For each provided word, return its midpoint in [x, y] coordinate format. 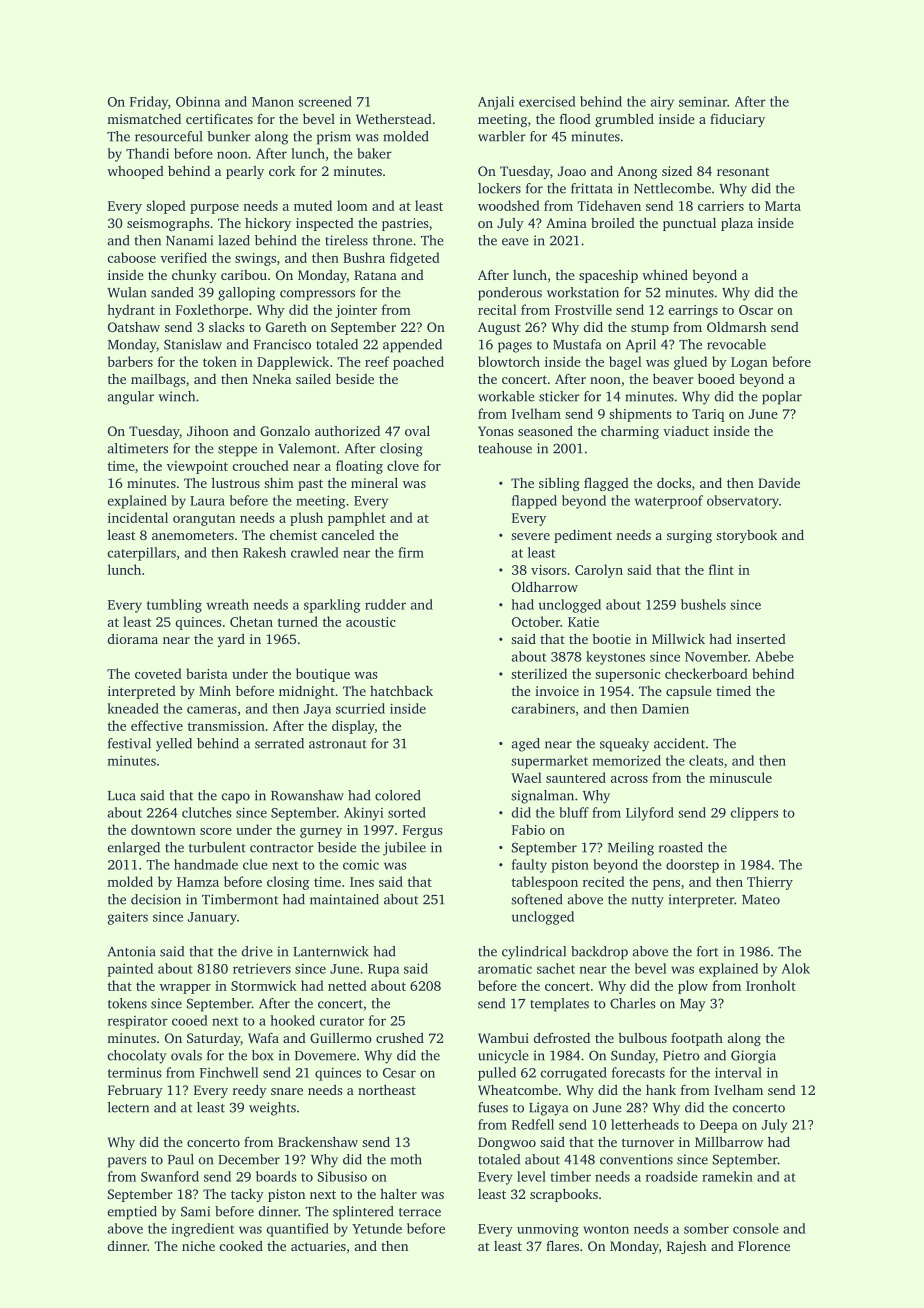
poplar [782, 398]
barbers [130, 361]
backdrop [599, 953]
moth [406, 1159]
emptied [132, 1213]
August [499, 328]
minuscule [740, 777]
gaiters [128, 918]
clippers [754, 814]
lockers [499, 188]
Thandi [147, 153]
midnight [307, 692]
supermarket [549, 762]
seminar [703, 102]
